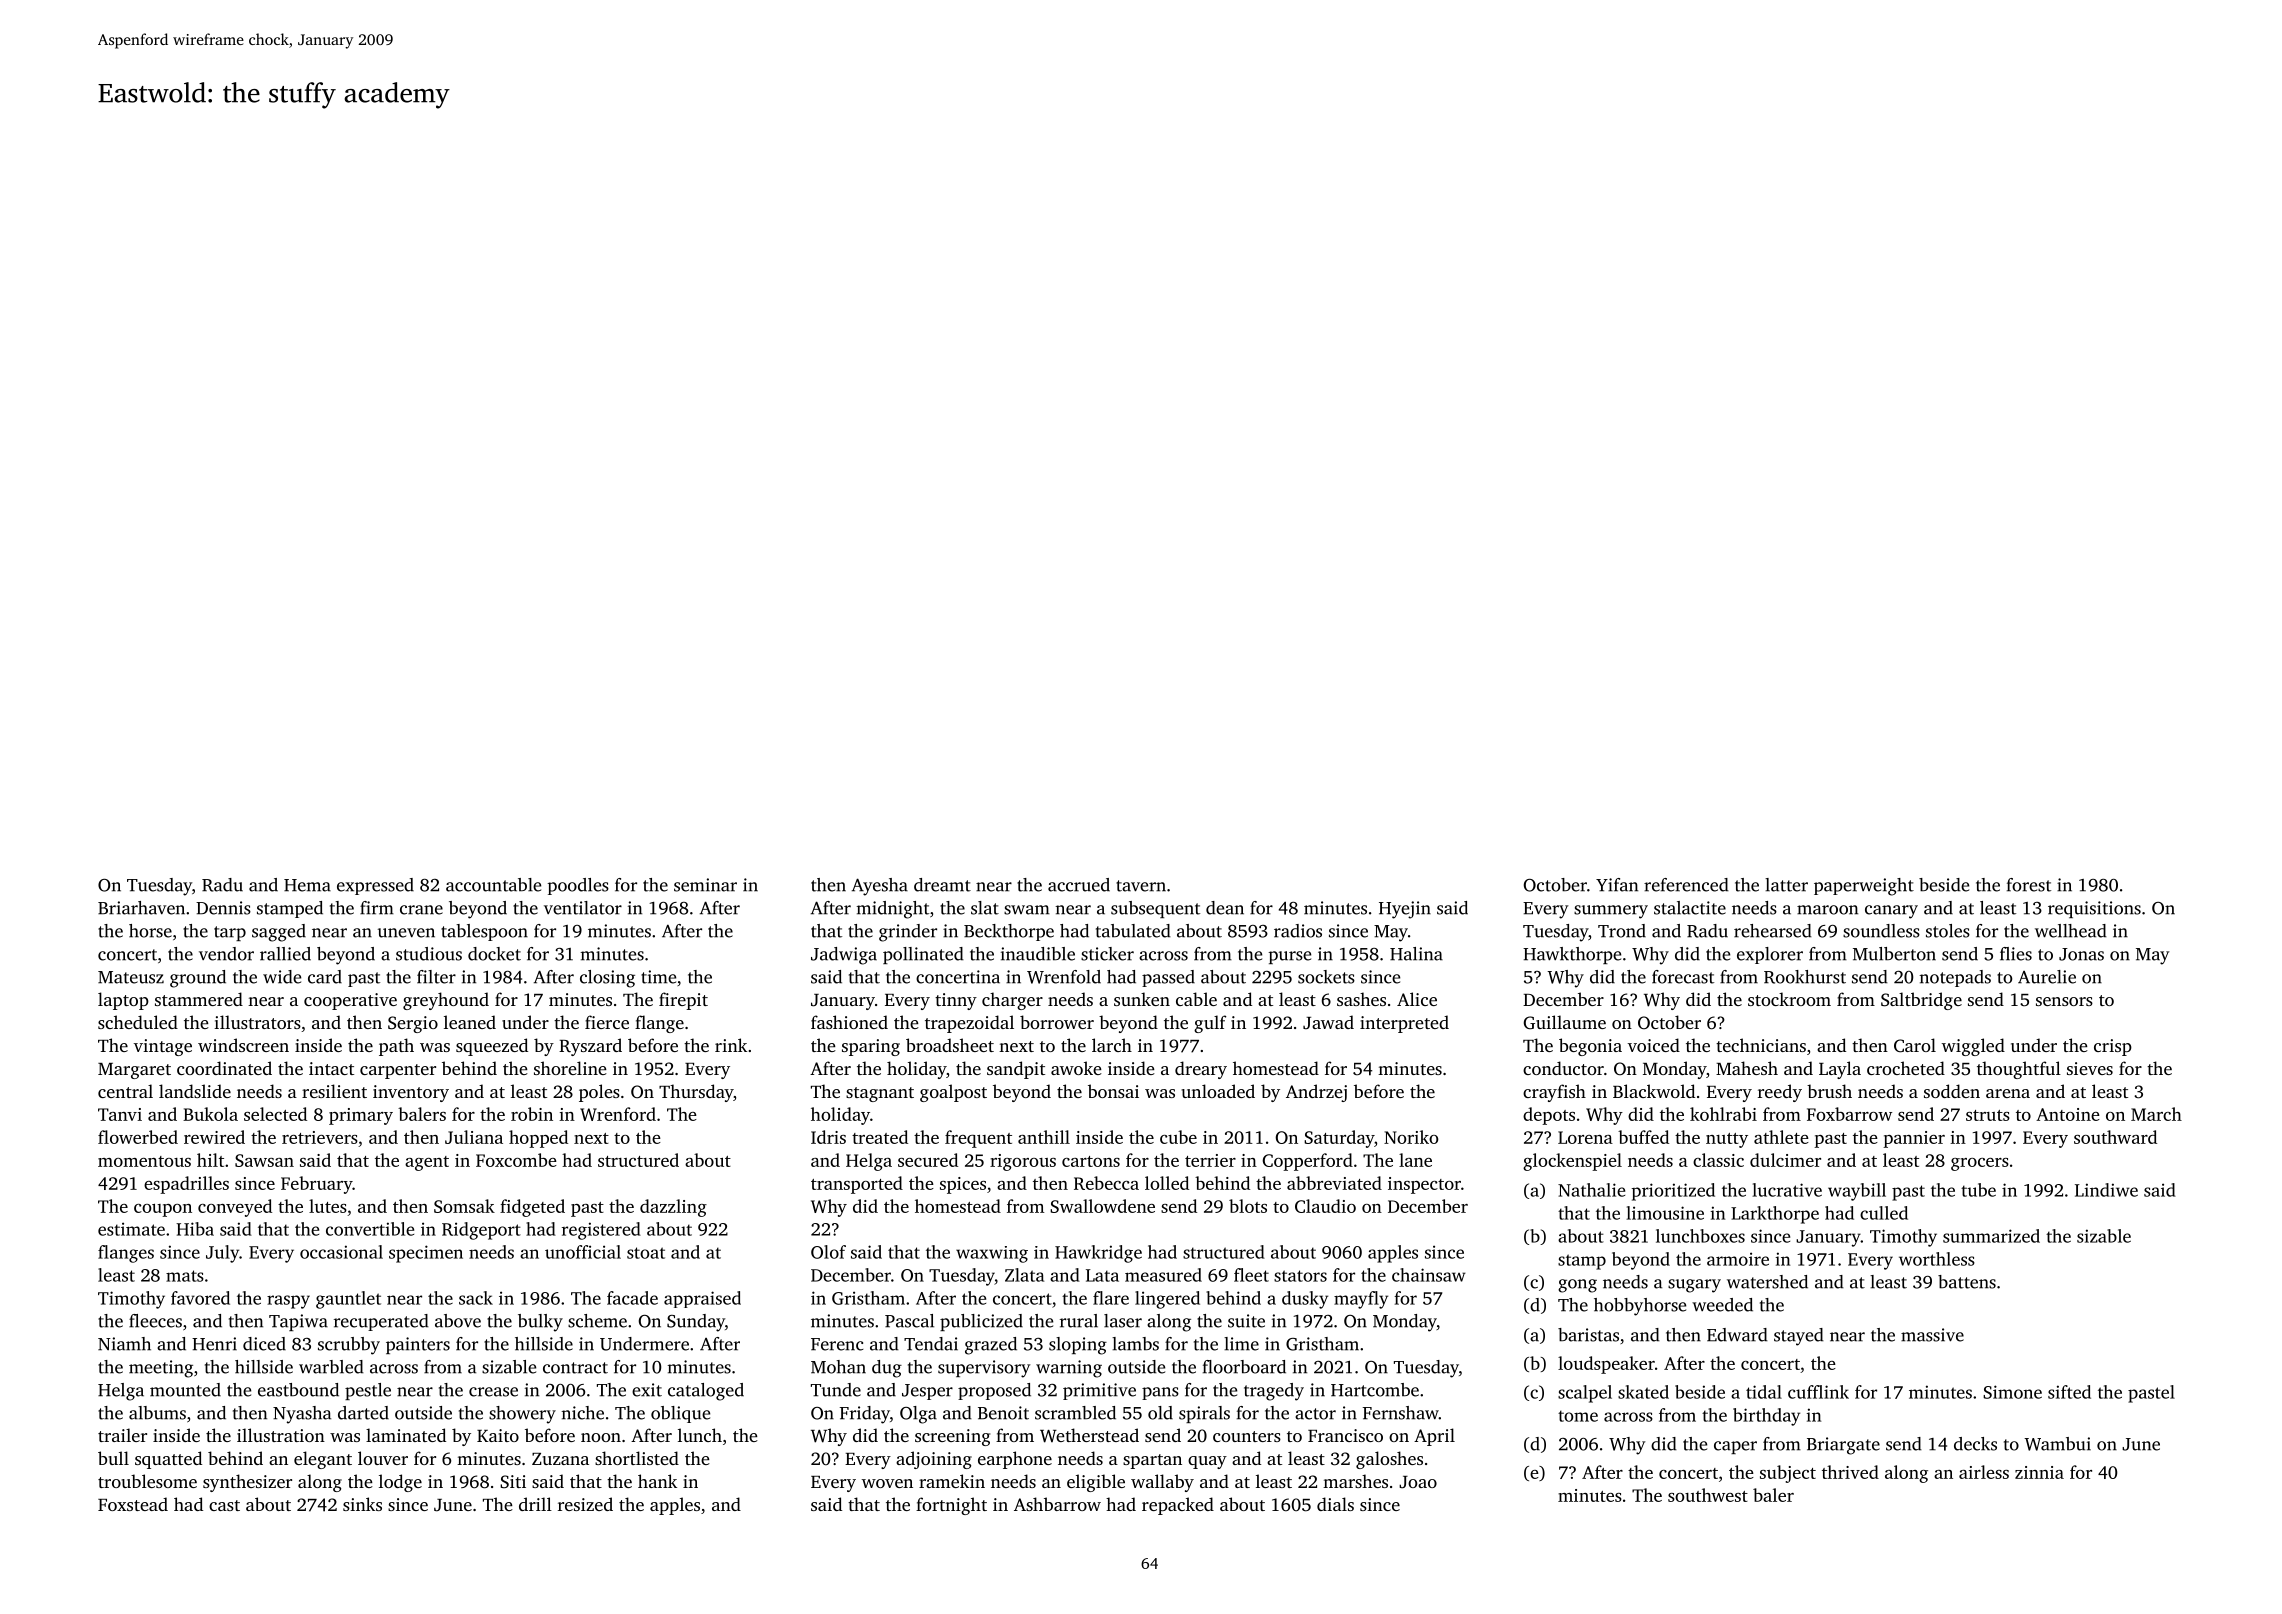  What do you see at coordinates (1588, 1335) in the screenshot?
I see `baristas` at bounding box center [1588, 1335].
